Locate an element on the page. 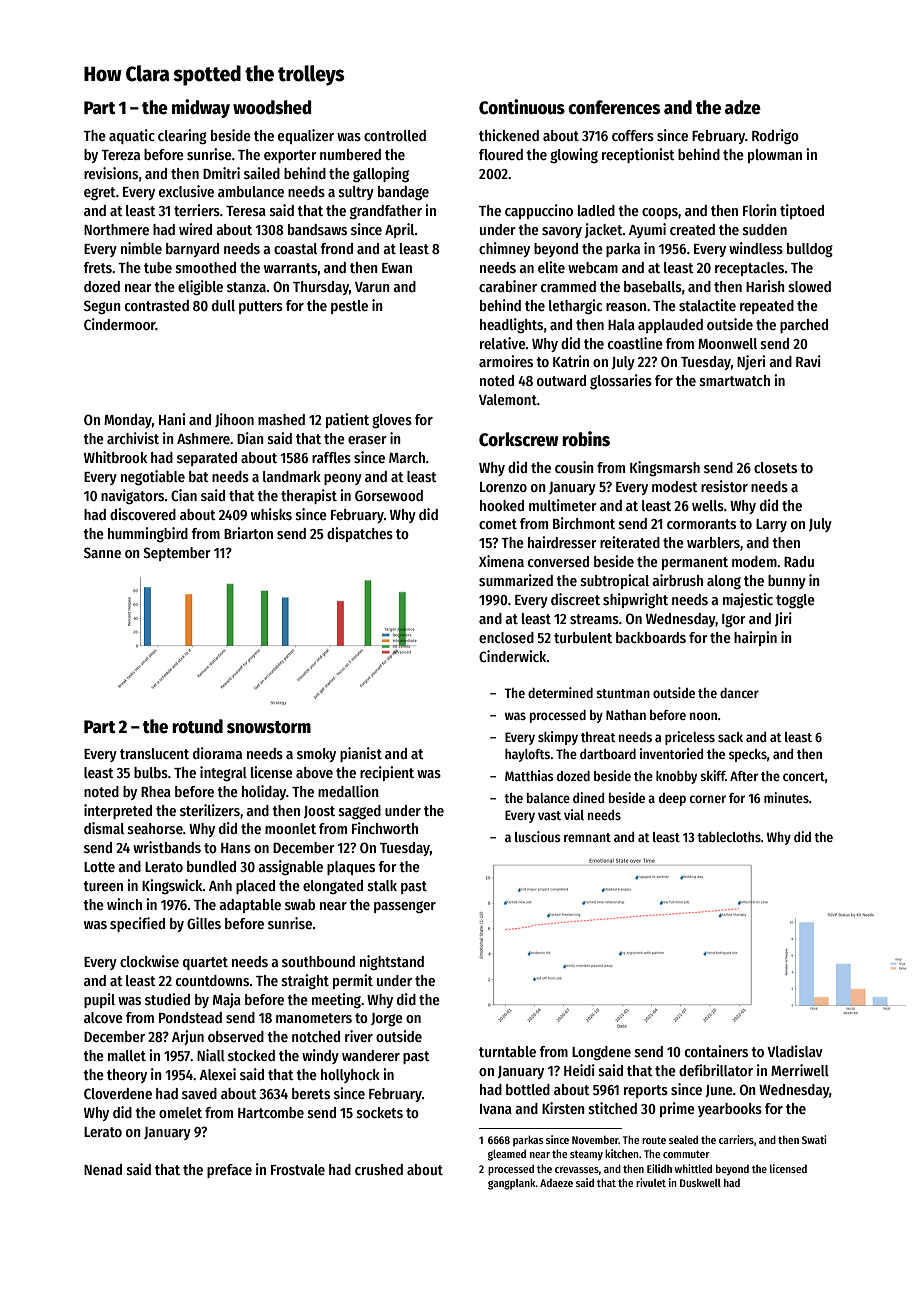 This image has height=1308, width=924. alcove is located at coordinates (103, 1017).
